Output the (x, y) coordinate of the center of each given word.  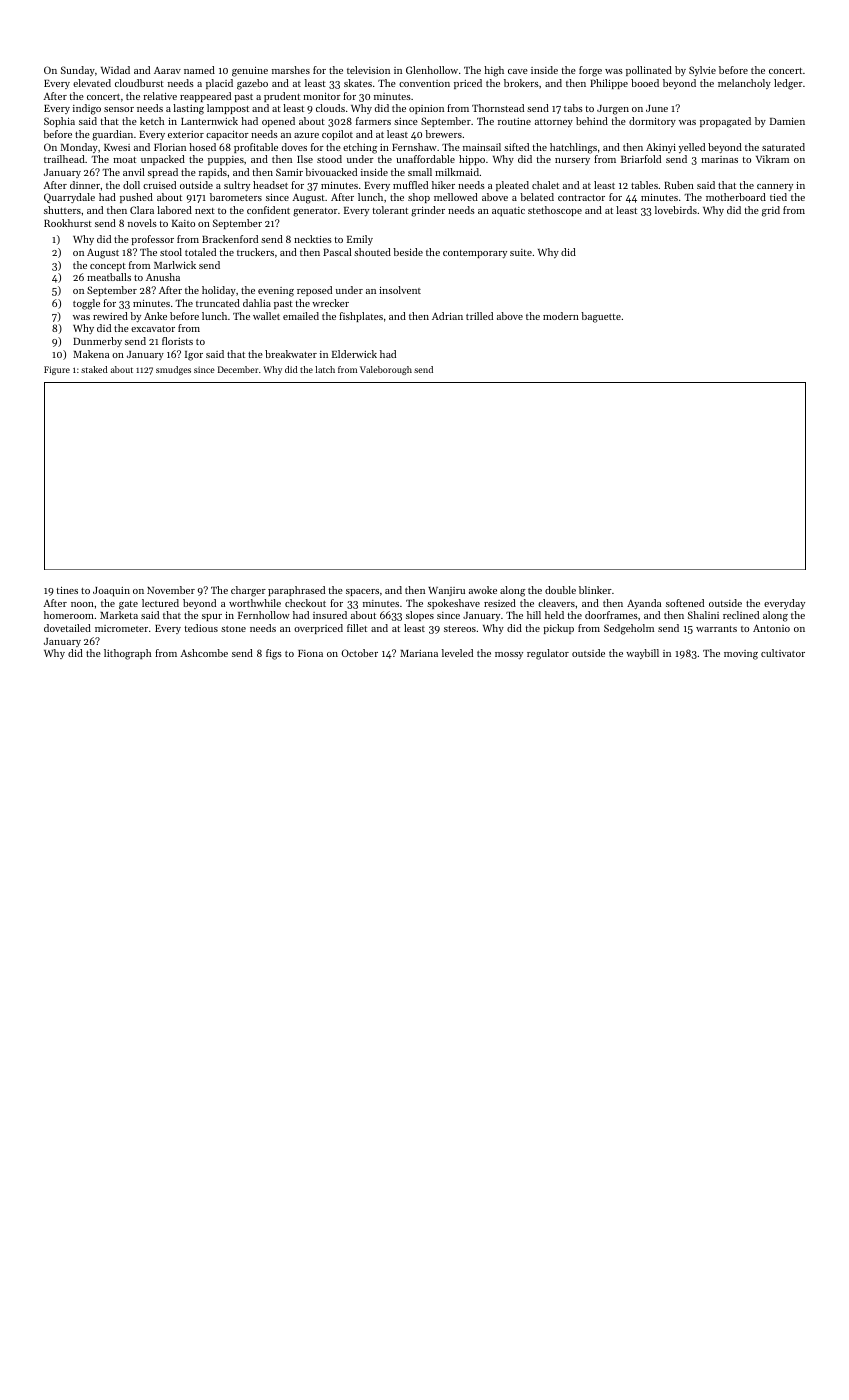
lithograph (128, 654)
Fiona (310, 653)
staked (94, 369)
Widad (115, 70)
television (368, 70)
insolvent (400, 290)
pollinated (649, 71)
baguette (601, 317)
